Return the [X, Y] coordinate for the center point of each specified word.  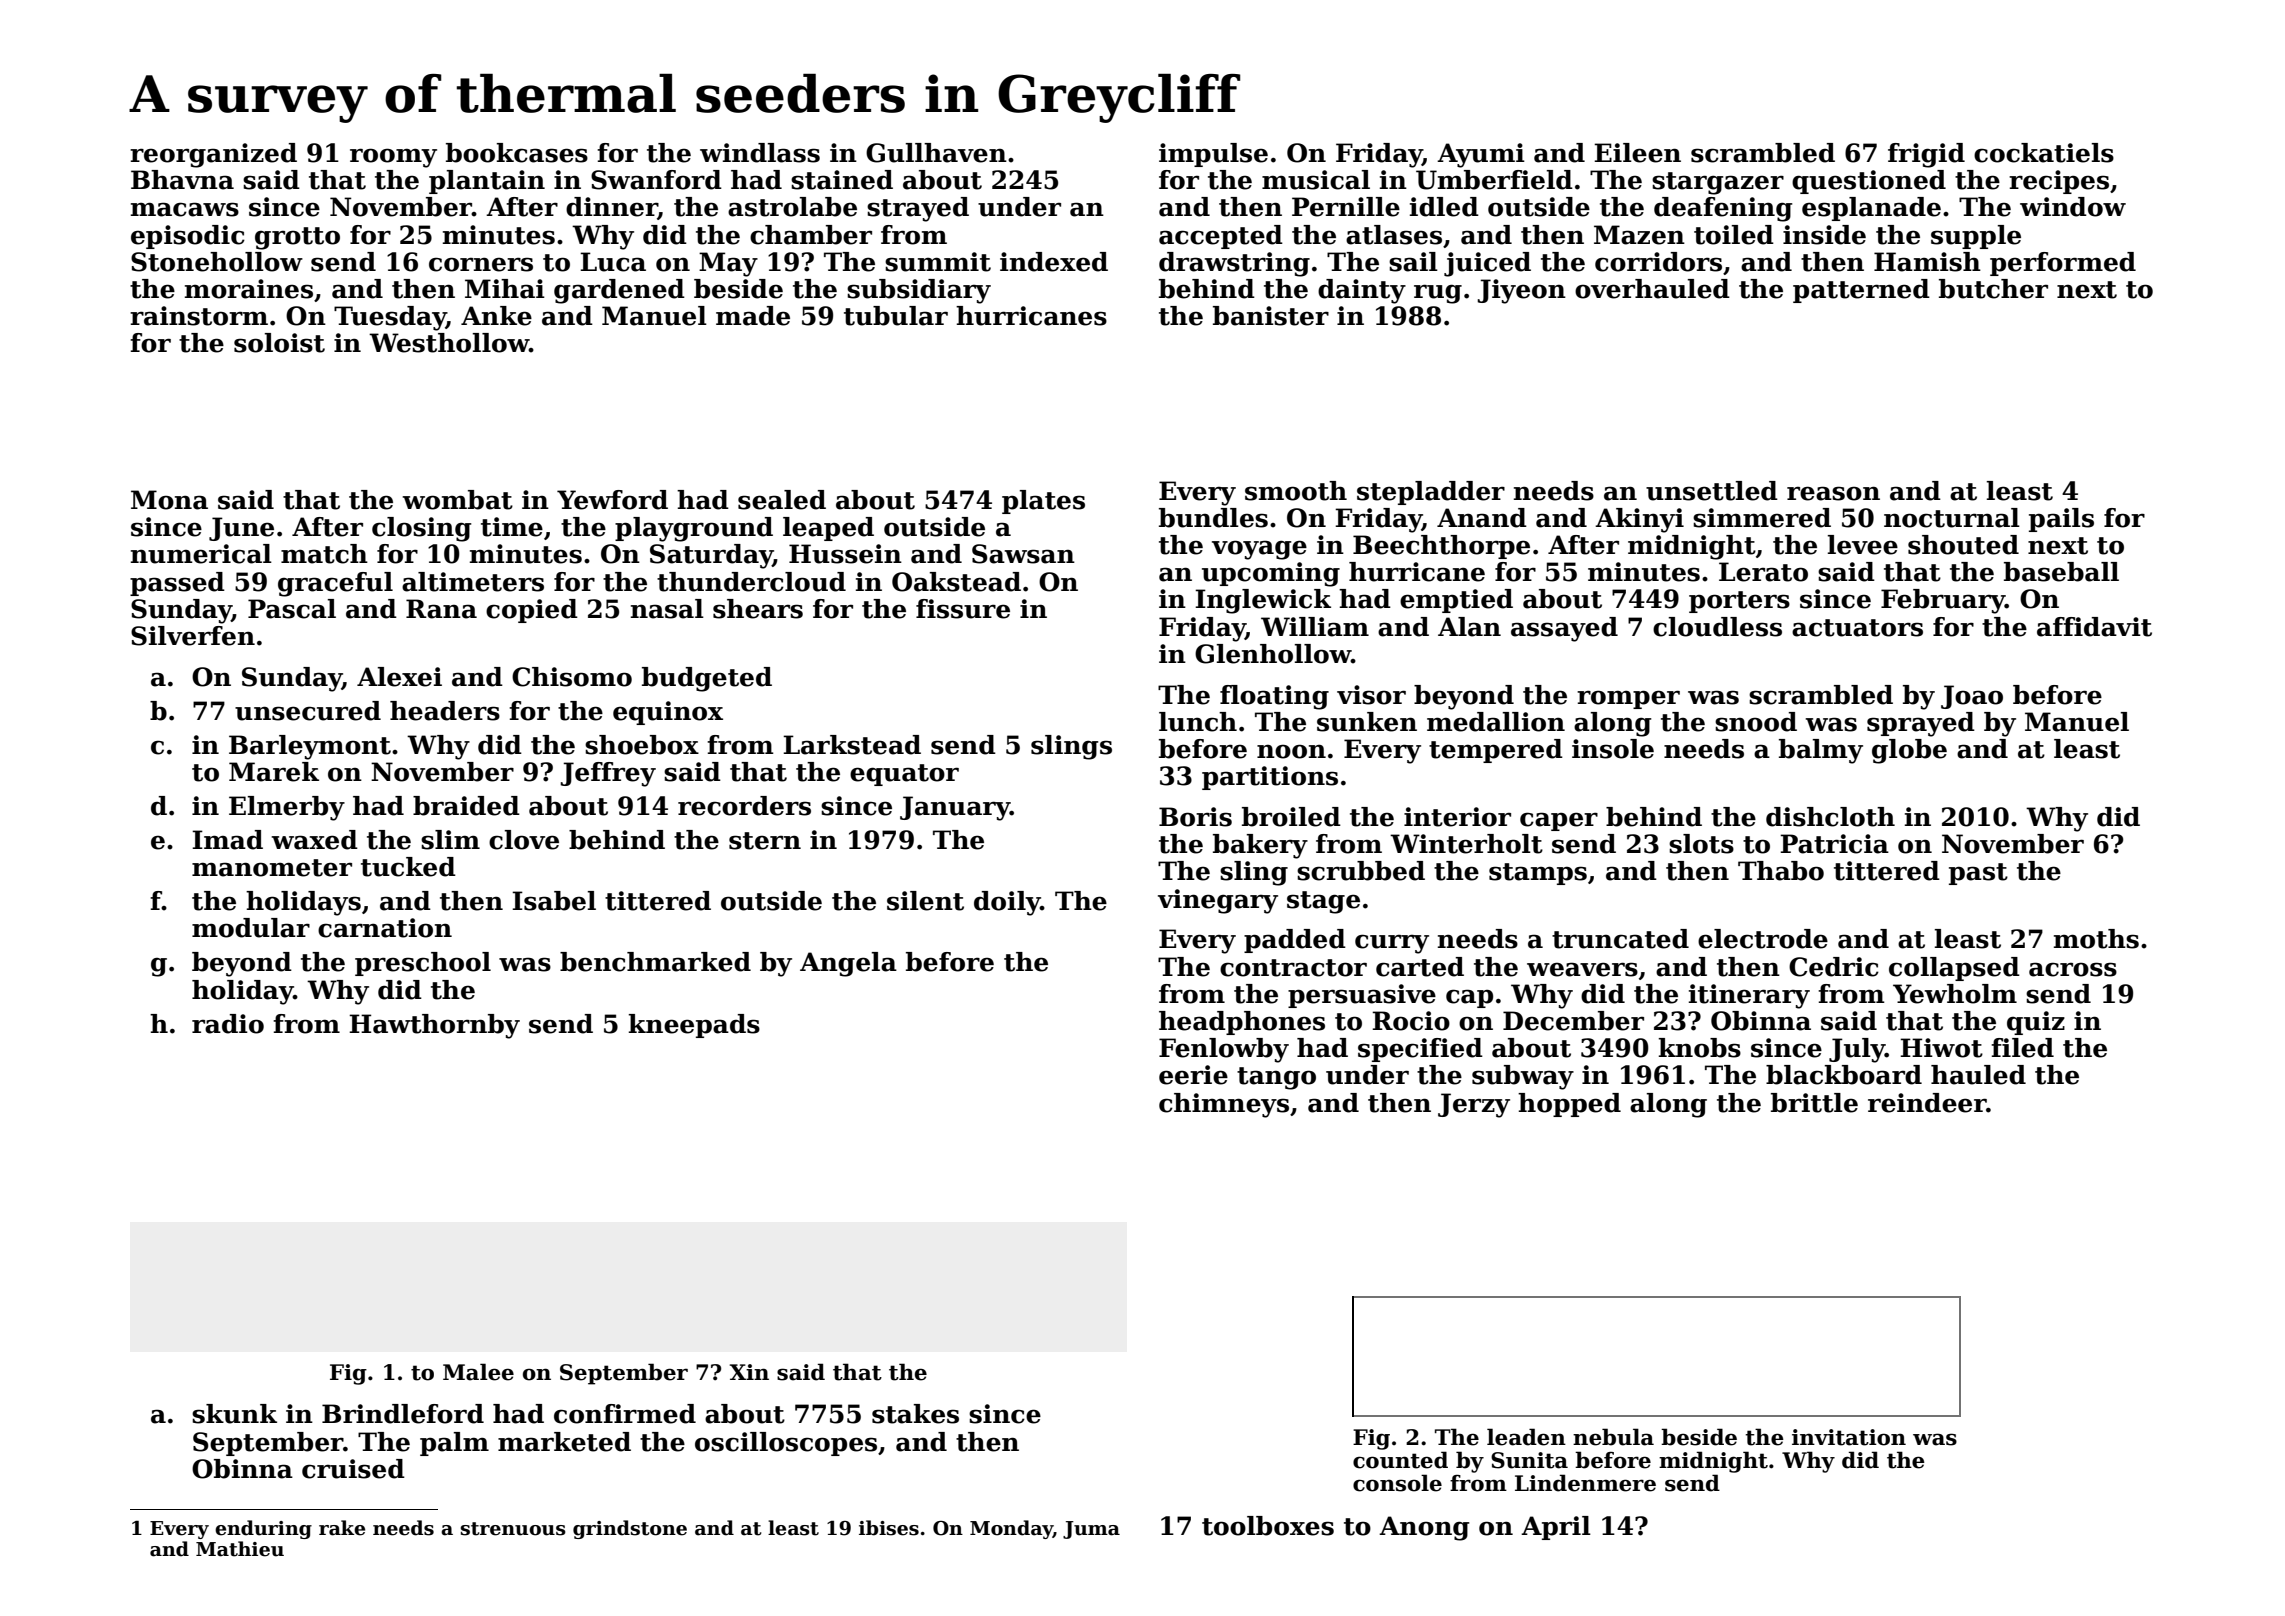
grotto [297, 238]
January [955, 808]
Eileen [1637, 153]
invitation [1849, 1437]
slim [450, 840]
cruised [353, 1469]
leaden [1526, 1437]
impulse [1213, 155]
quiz [2036, 1023]
